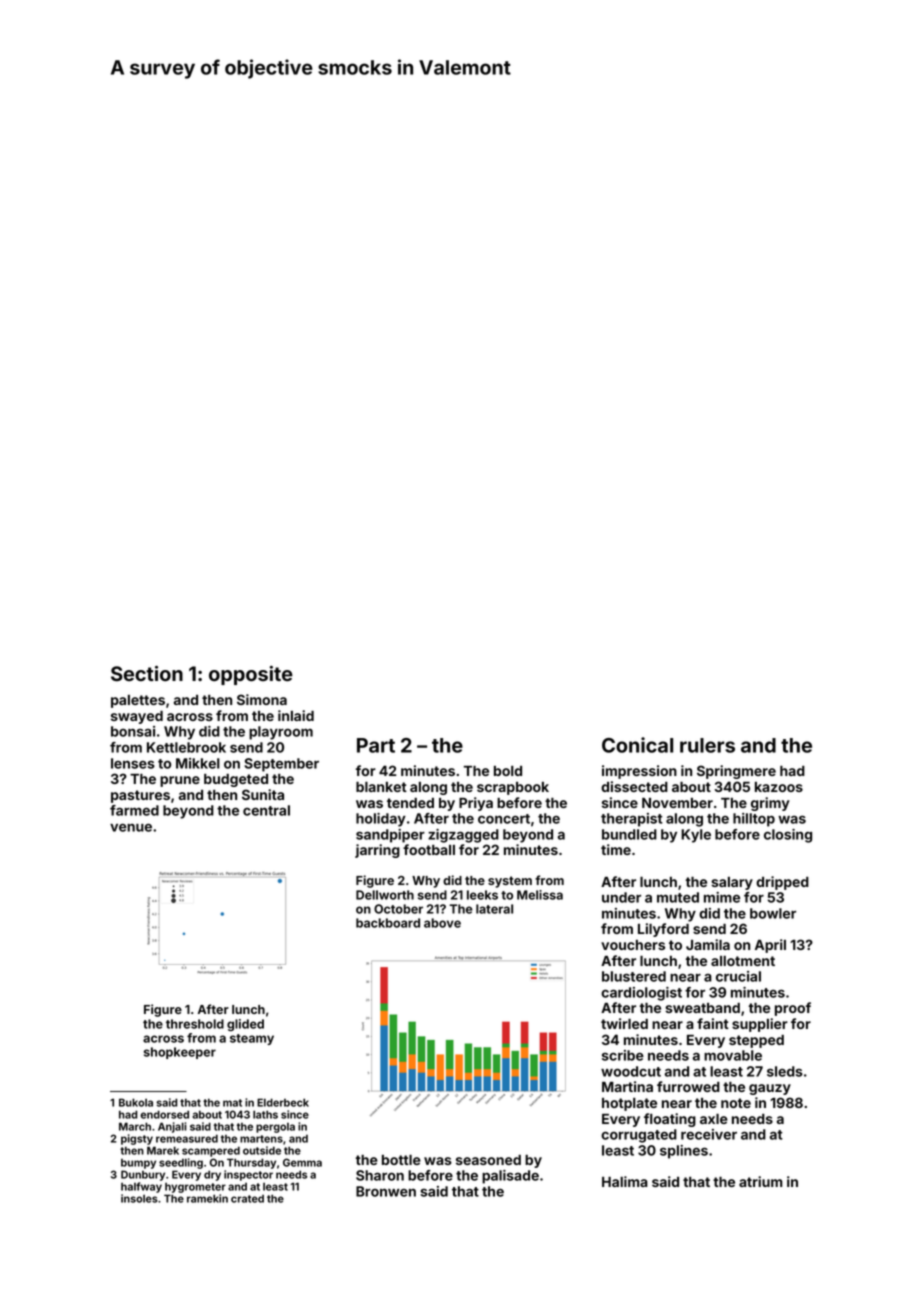  I want to click on salary, so click(732, 883).
